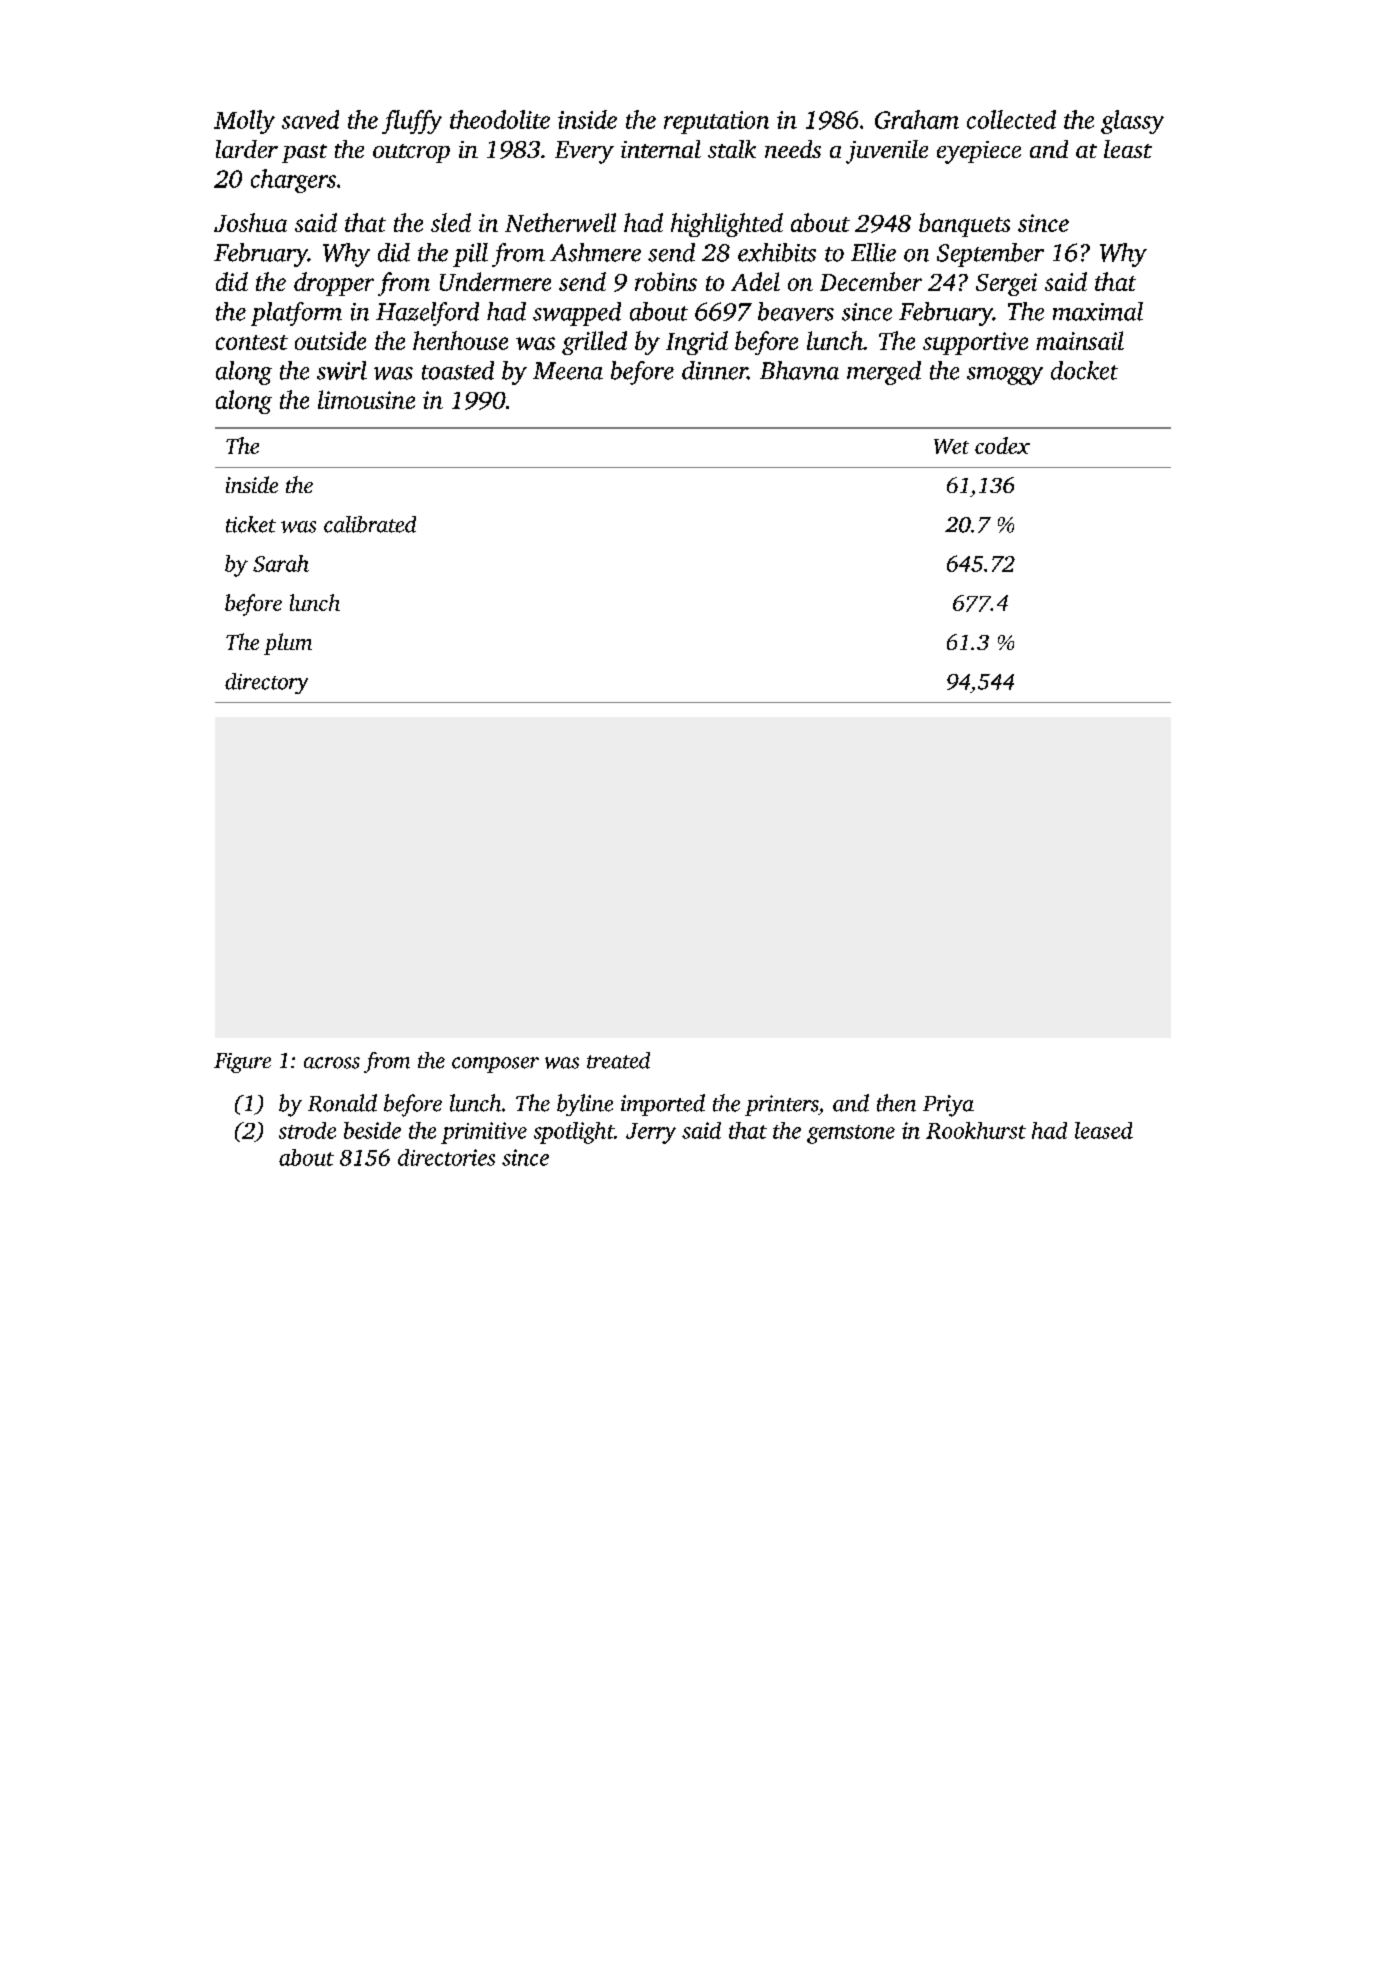 The width and height of the document is (1386, 1969). Describe the element at coordinates (281, 563) in the document. I see `Sarah` at that location.
